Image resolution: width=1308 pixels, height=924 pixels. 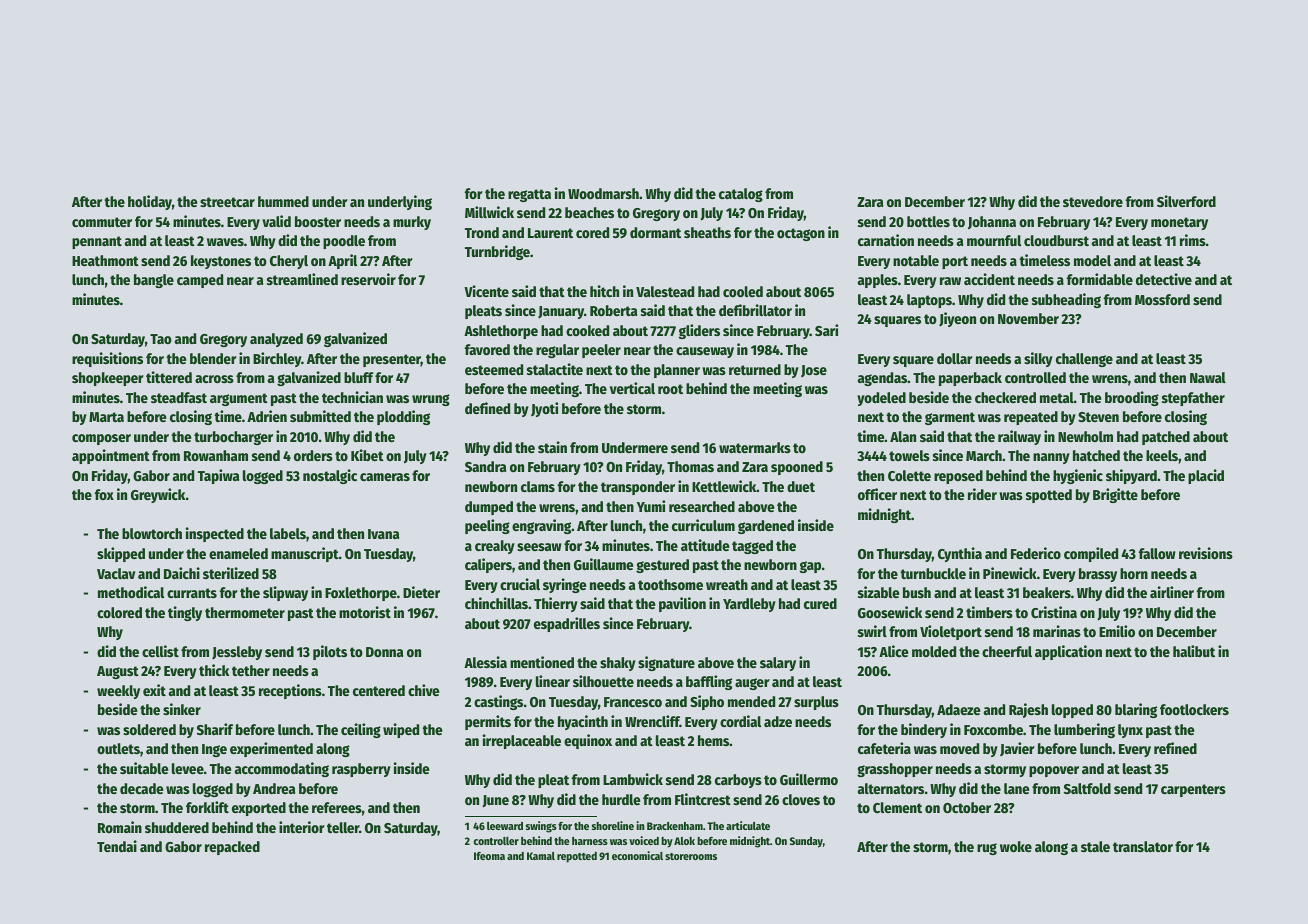 What do you see at coordinates (1175, 748) in the screenshot?
I see `refined` at bounding box center [1175, 748].
